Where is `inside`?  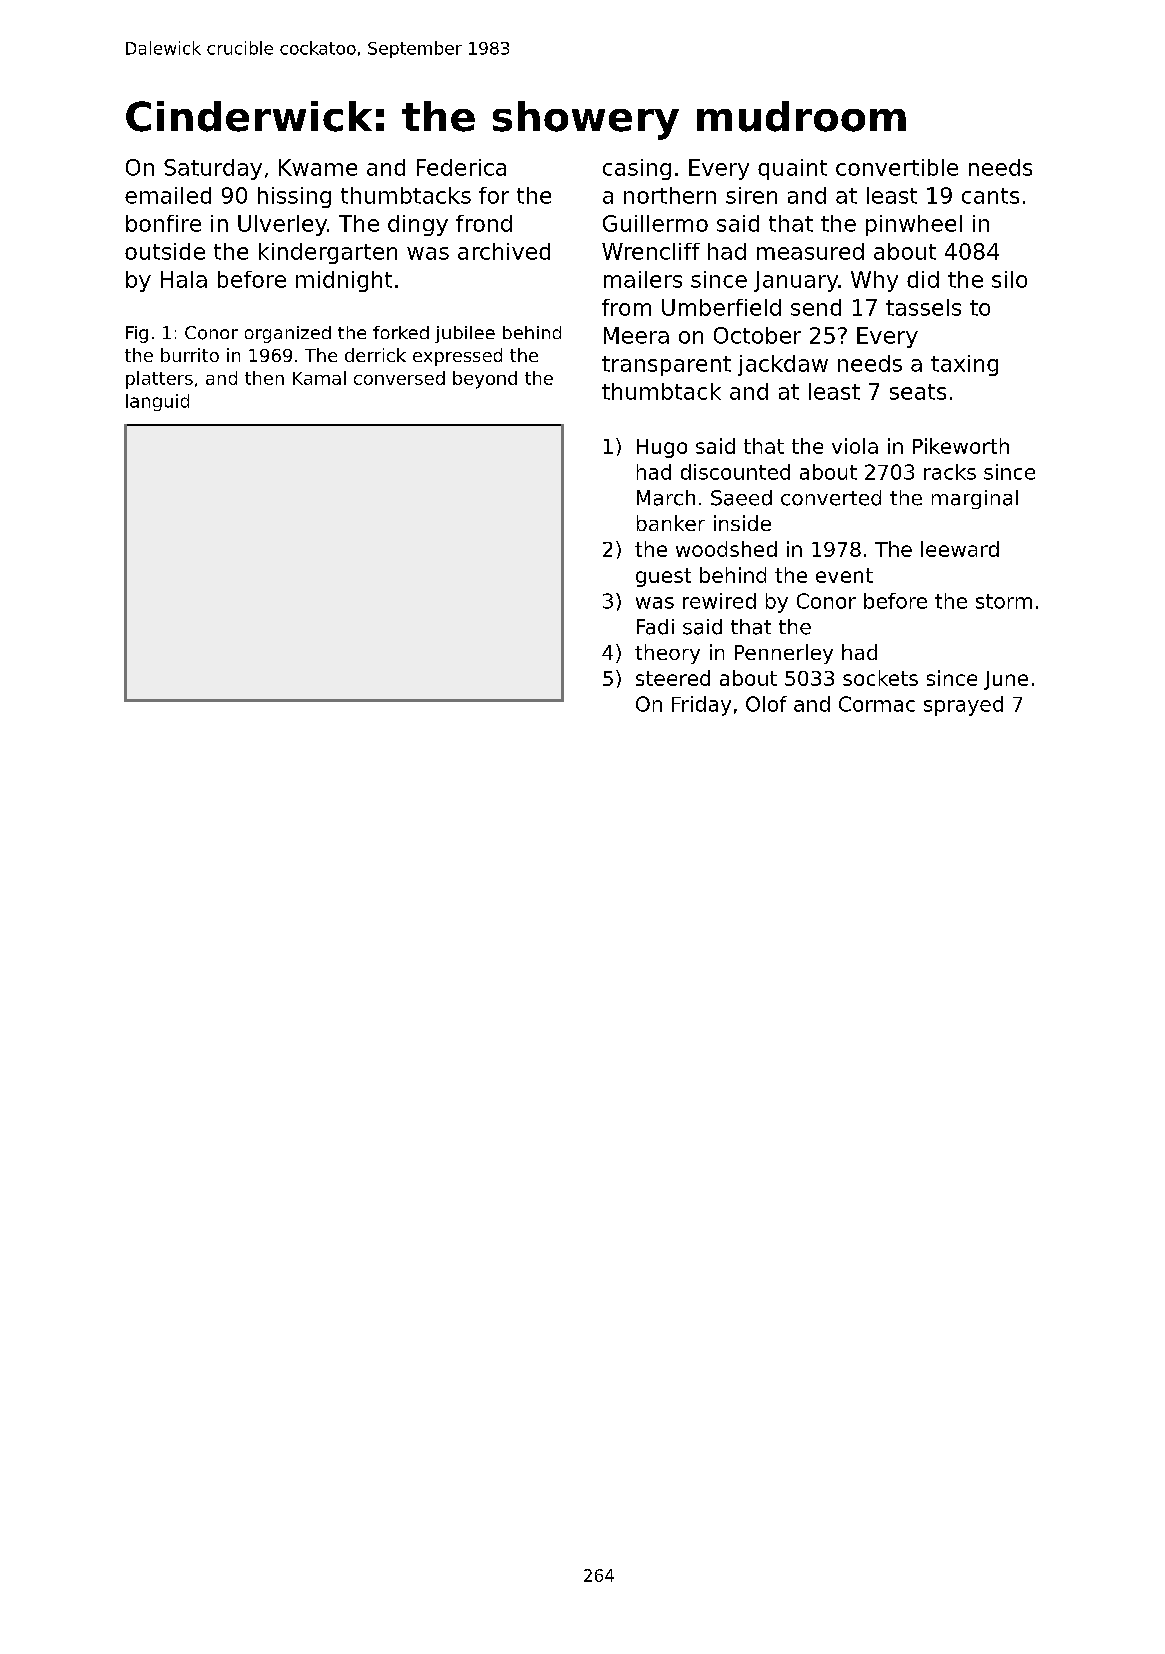
inside is located at coordinates (742, 523).
